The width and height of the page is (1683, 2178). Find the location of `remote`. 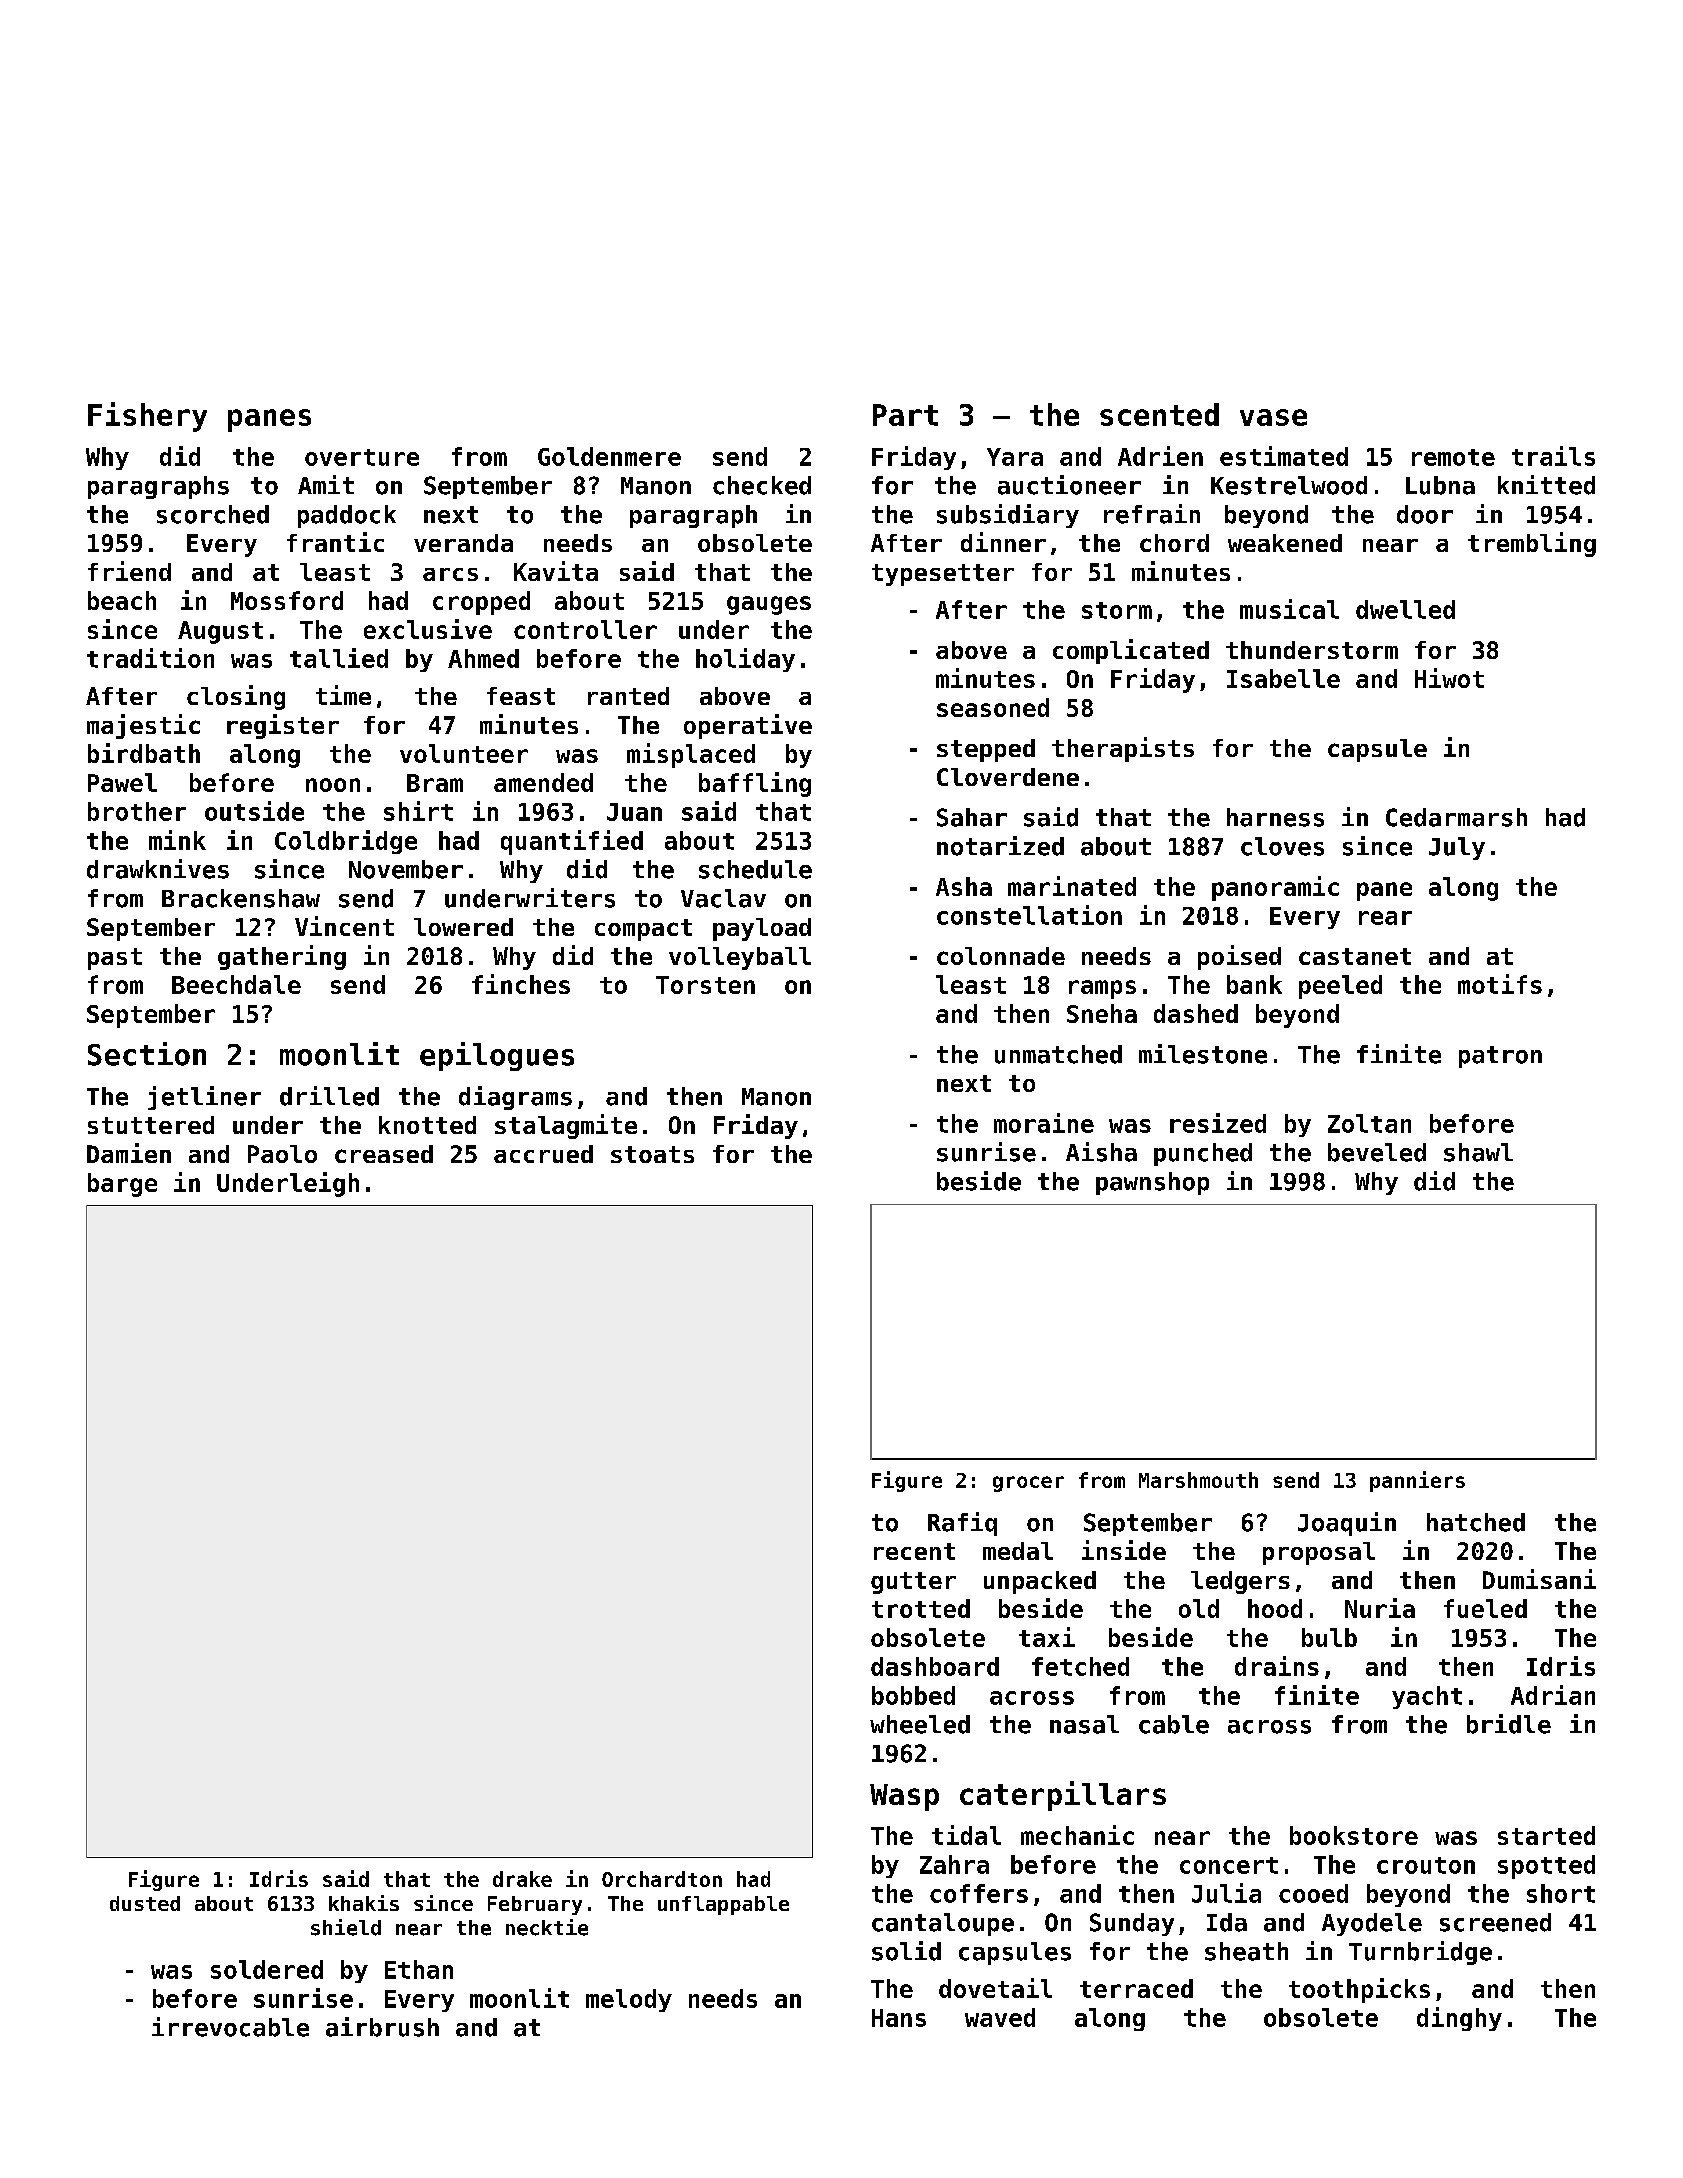

remote is located at coordinates (1453, 457).
